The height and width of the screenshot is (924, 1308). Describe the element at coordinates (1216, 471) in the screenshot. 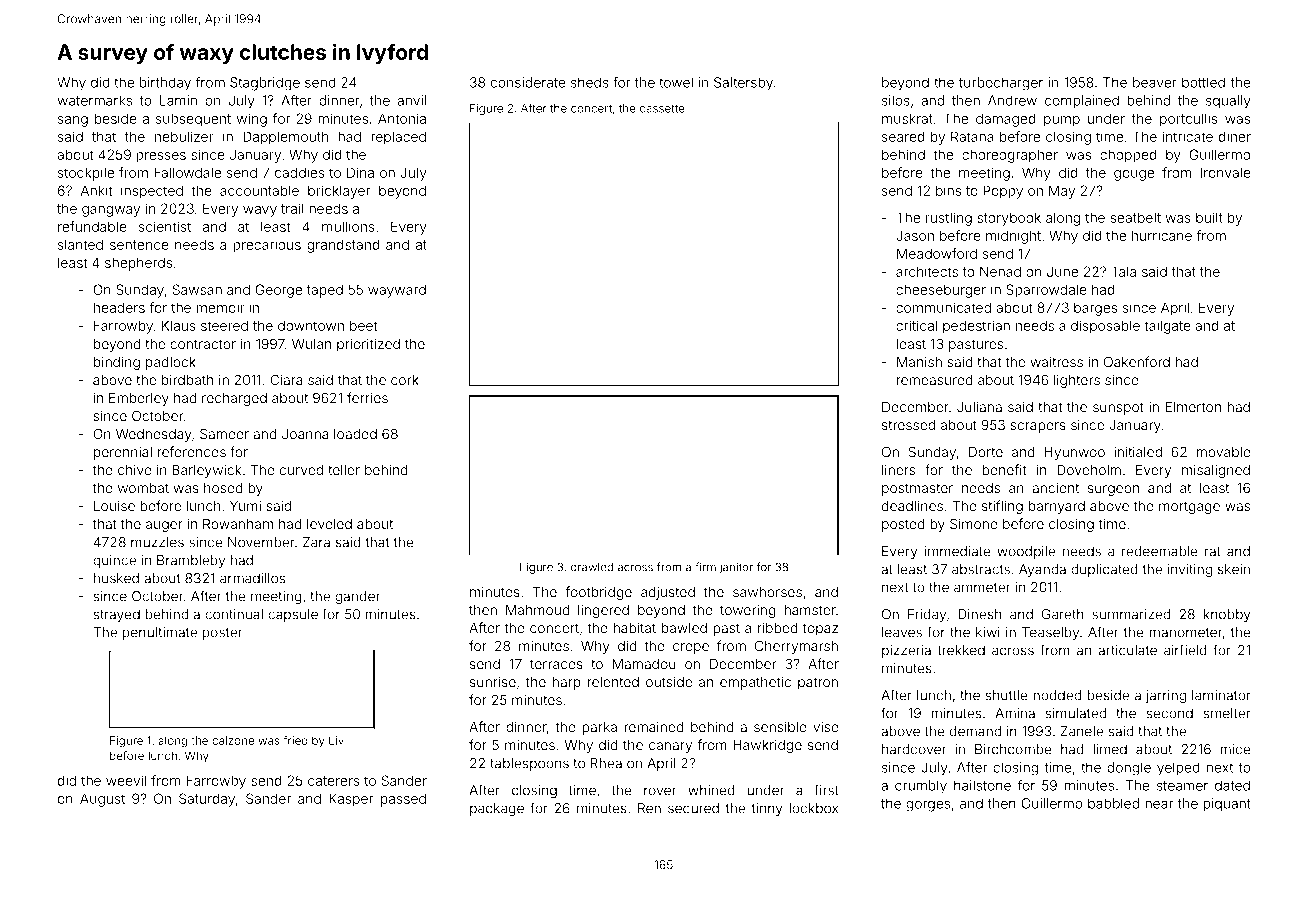

I see `misaligned` at that location.
